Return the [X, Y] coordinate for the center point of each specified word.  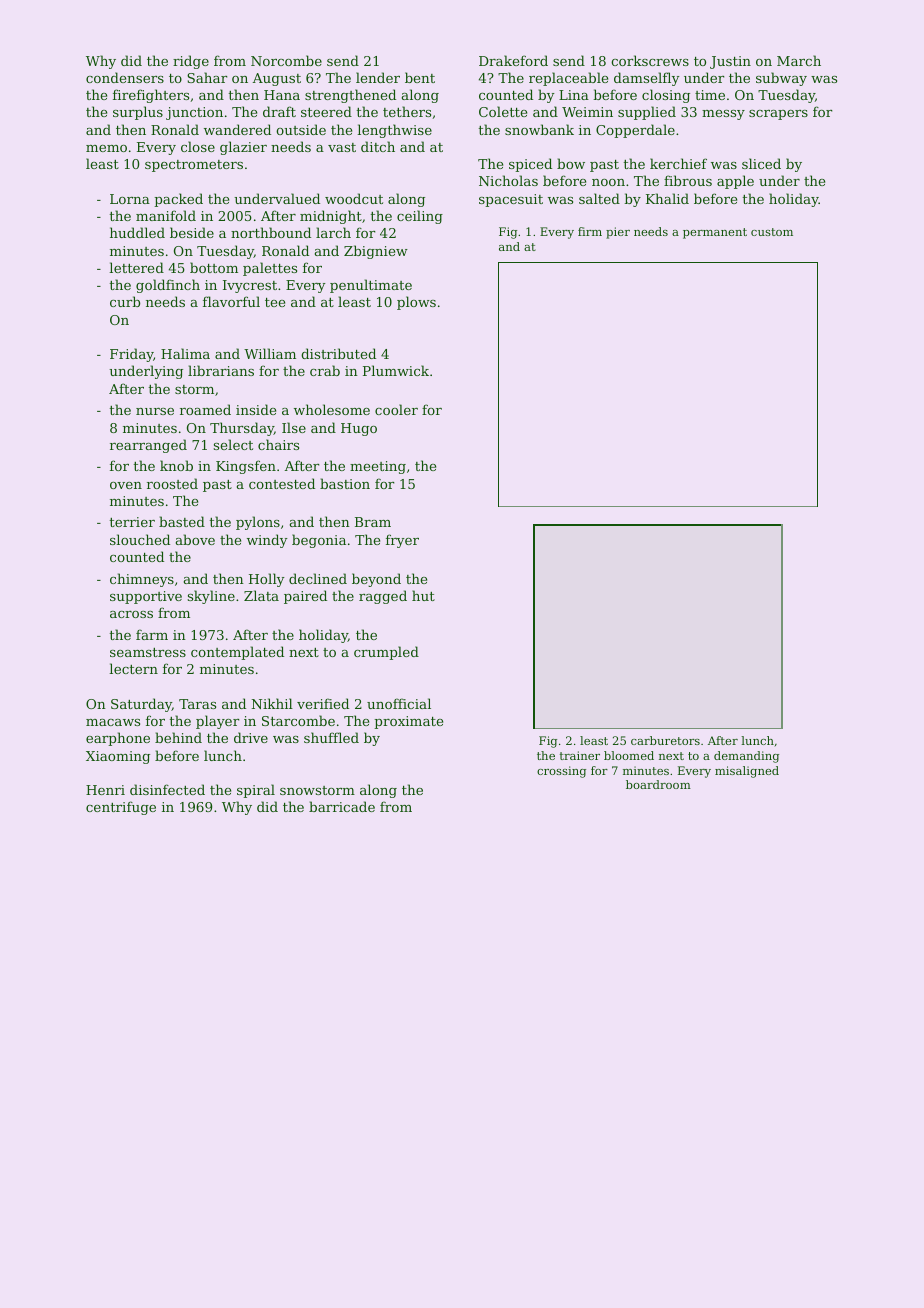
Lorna [130, 199]
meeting [378, 467]
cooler [396, 409]
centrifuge [121, 808]
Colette [503, 111]
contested [282, 483]
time [710, 95]
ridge [191, 62]
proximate [408, 722]
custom [772, 232]
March [799, 60]
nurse [155, 411]
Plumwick [396, 370]
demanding [746, 757]
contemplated [237, 653]
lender [378, 77]
